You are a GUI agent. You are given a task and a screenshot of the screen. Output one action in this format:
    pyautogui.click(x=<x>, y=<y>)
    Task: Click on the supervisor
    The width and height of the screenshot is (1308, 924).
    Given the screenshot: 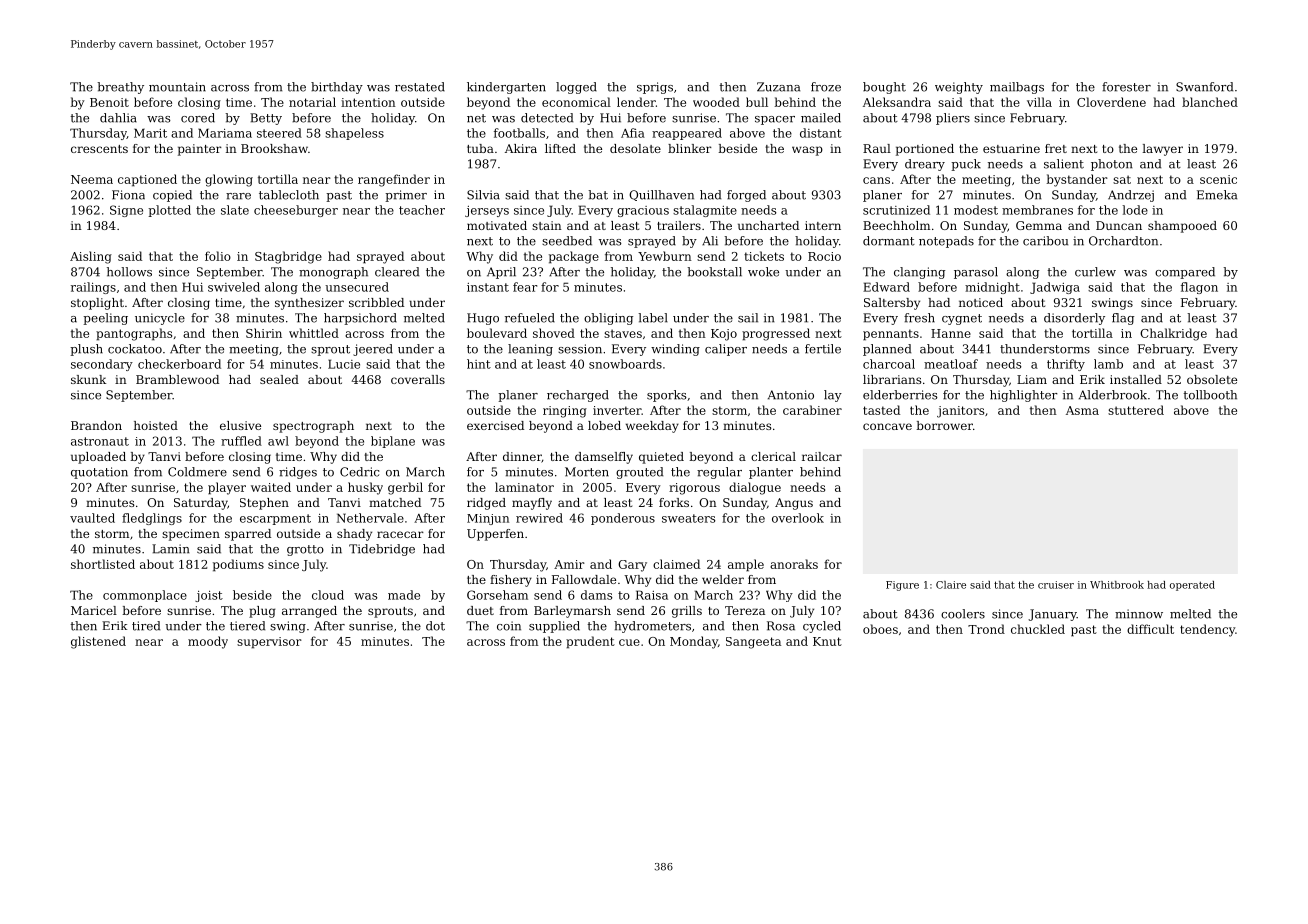 What is the action you would take?
    pyautogui.click(x=269, y=643)
